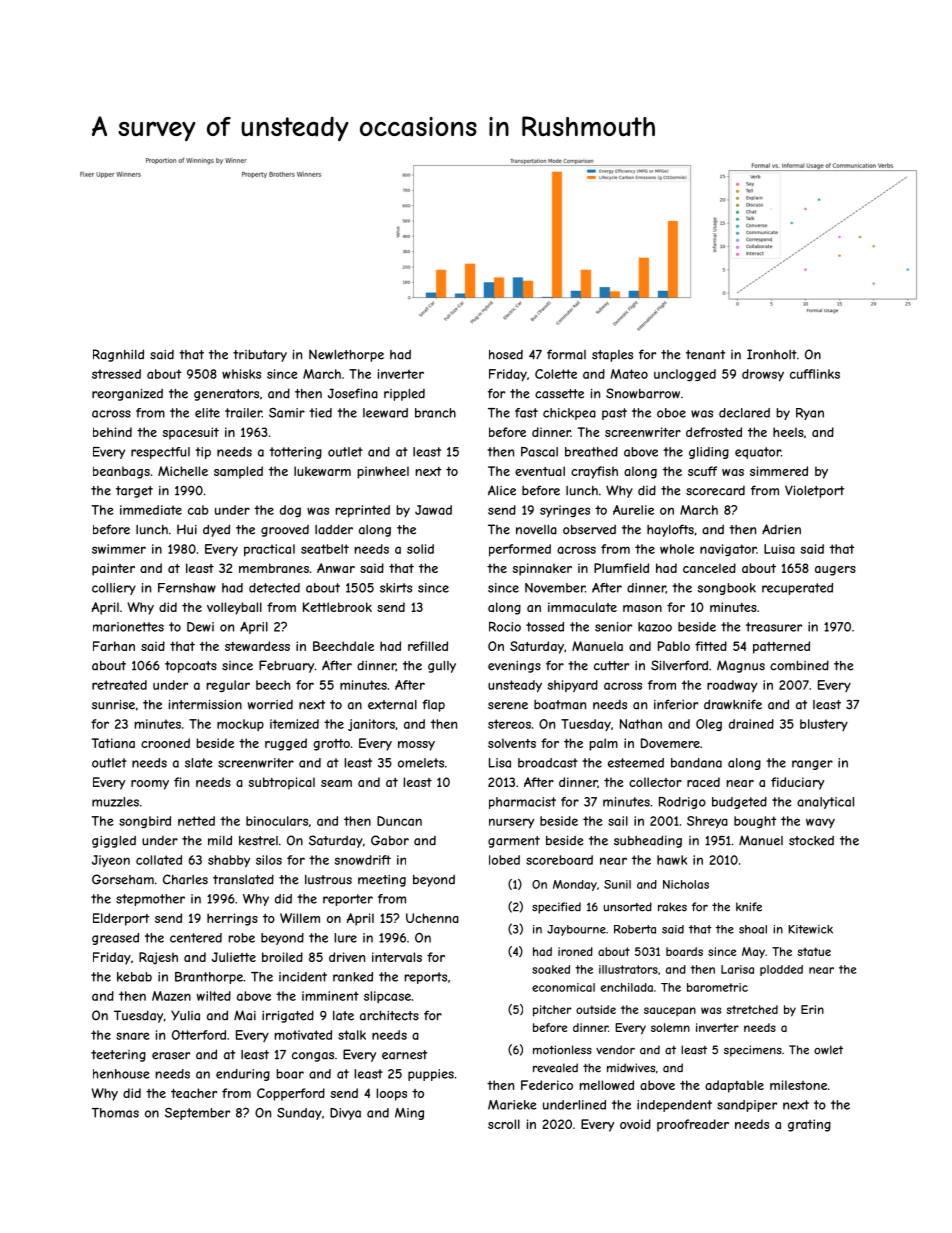  I want to click on treasurer, so click(774, 627).
